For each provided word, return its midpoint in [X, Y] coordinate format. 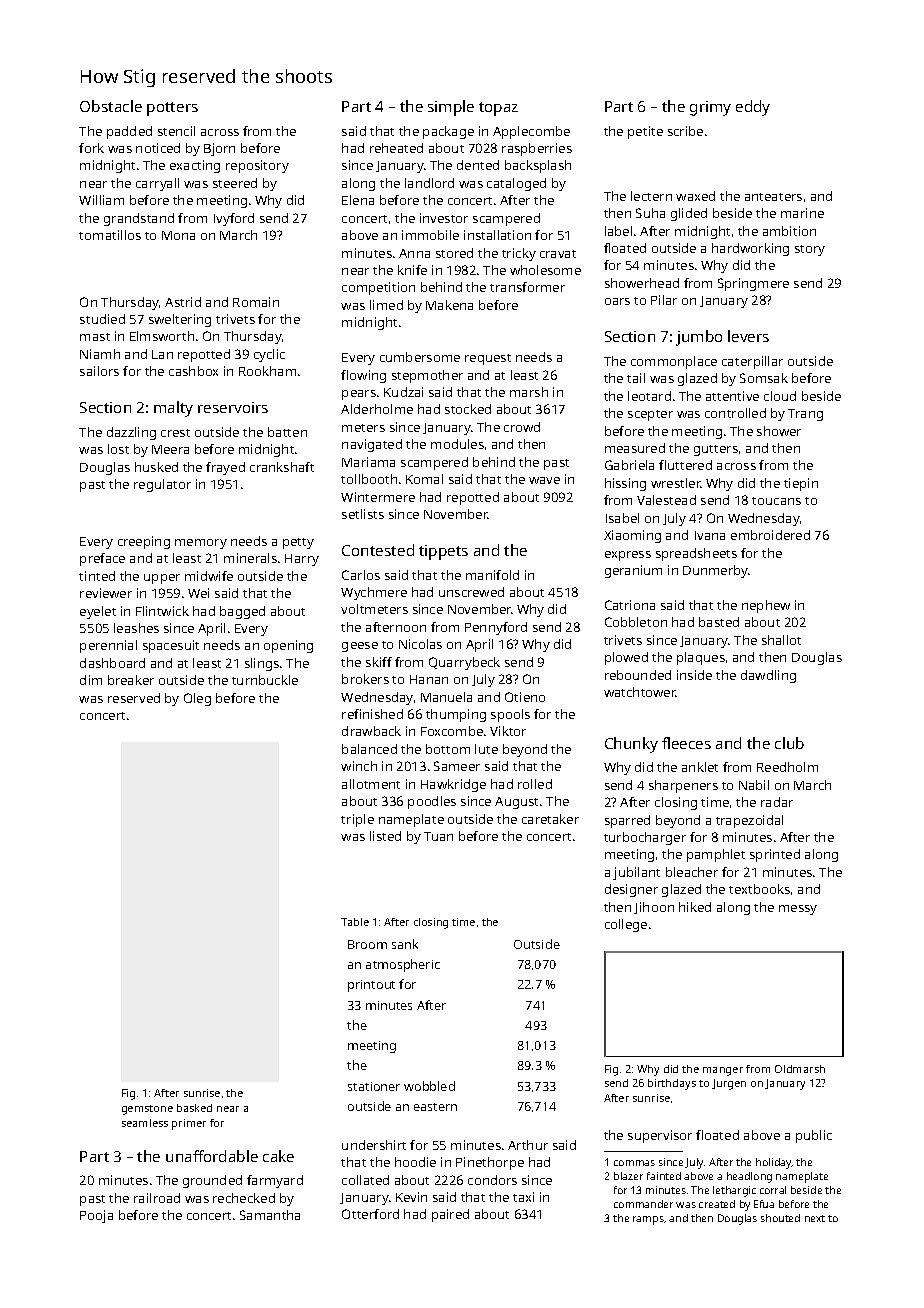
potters [172, 109]
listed [385, 836]
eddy [753, 108]
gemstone [147, 1110]
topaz [498, 109]
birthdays [672, 1084]
